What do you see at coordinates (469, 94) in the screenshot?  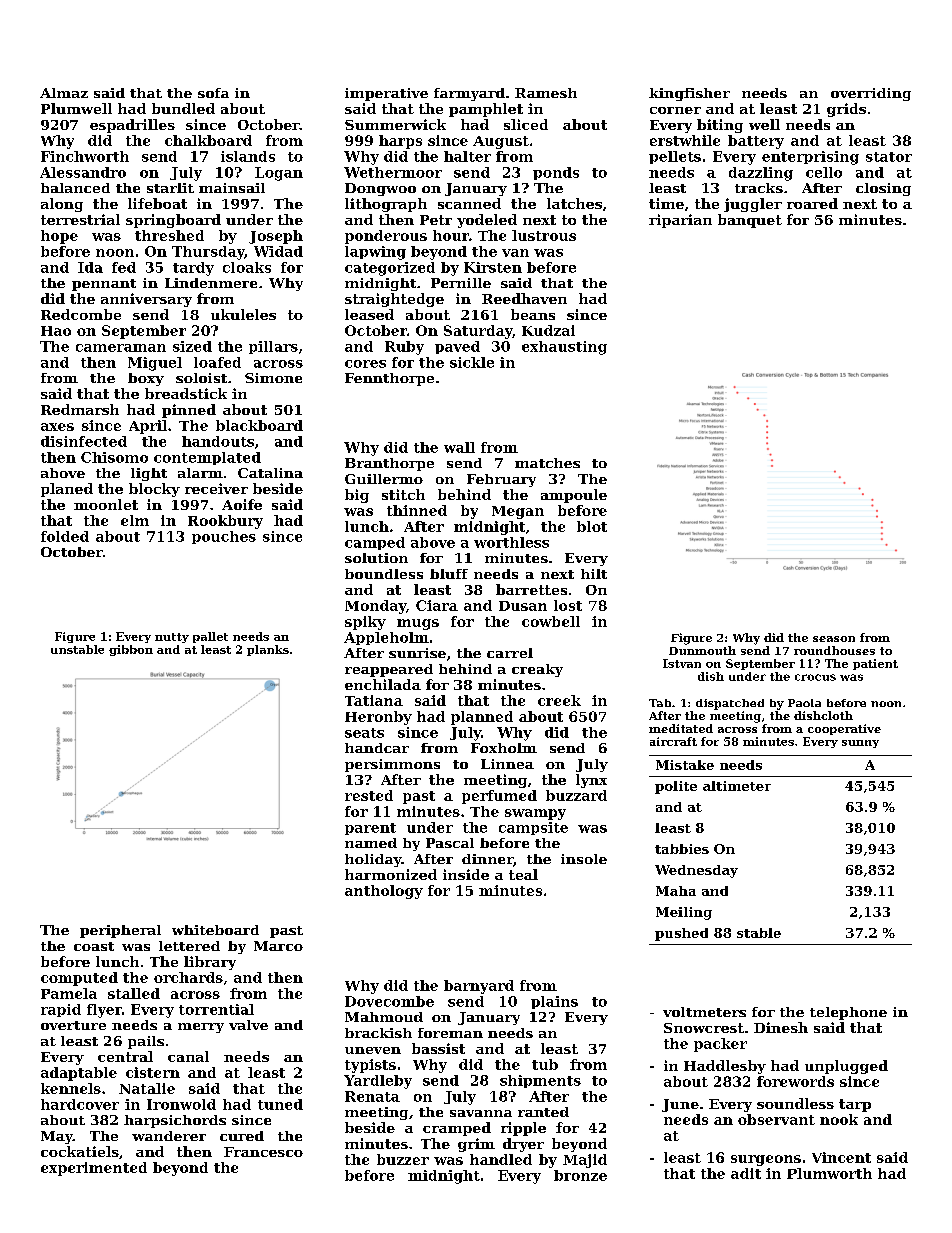 I see `farmyard` at bounding box center [469, 94].
